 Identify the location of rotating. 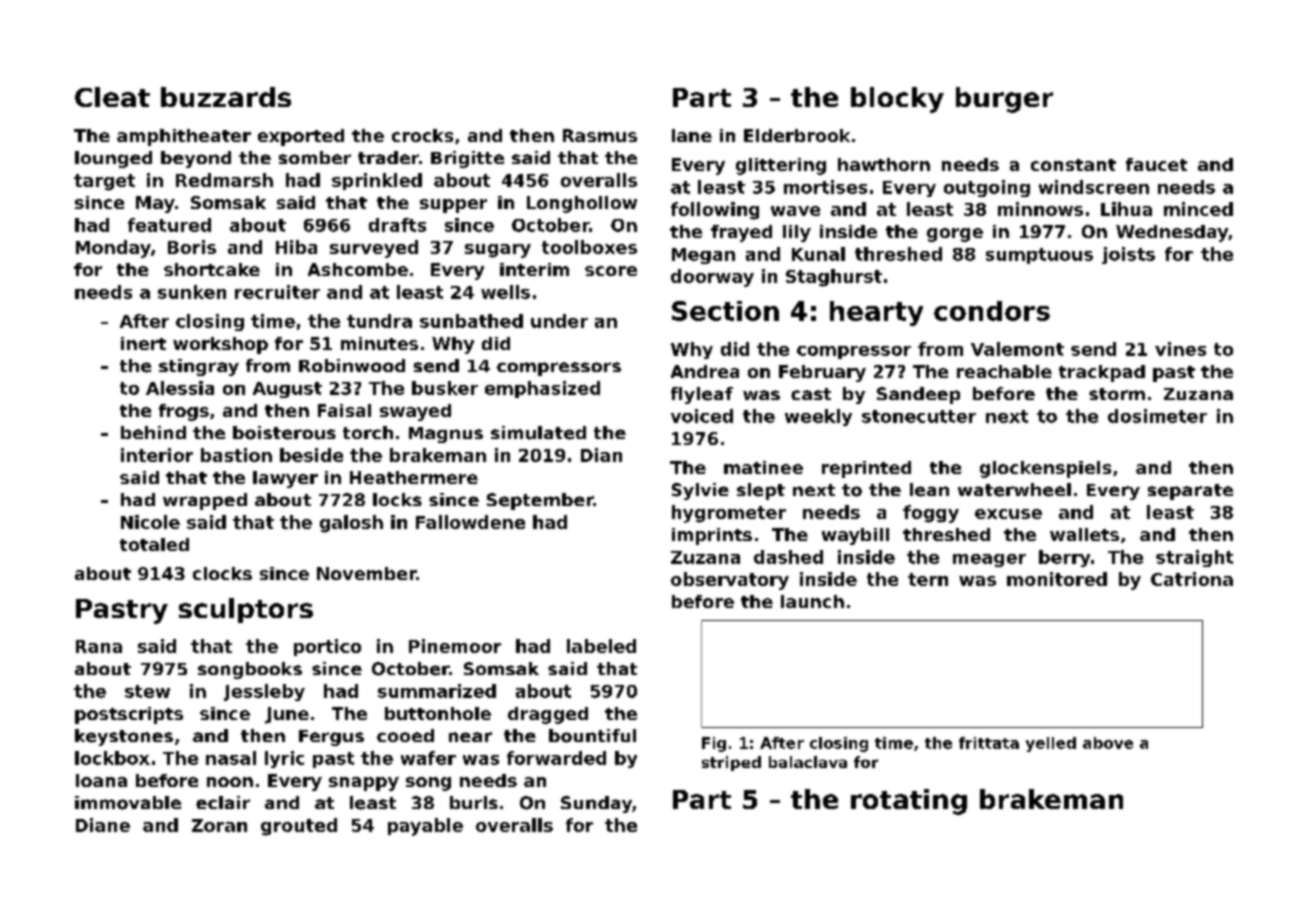
(909, 802).
